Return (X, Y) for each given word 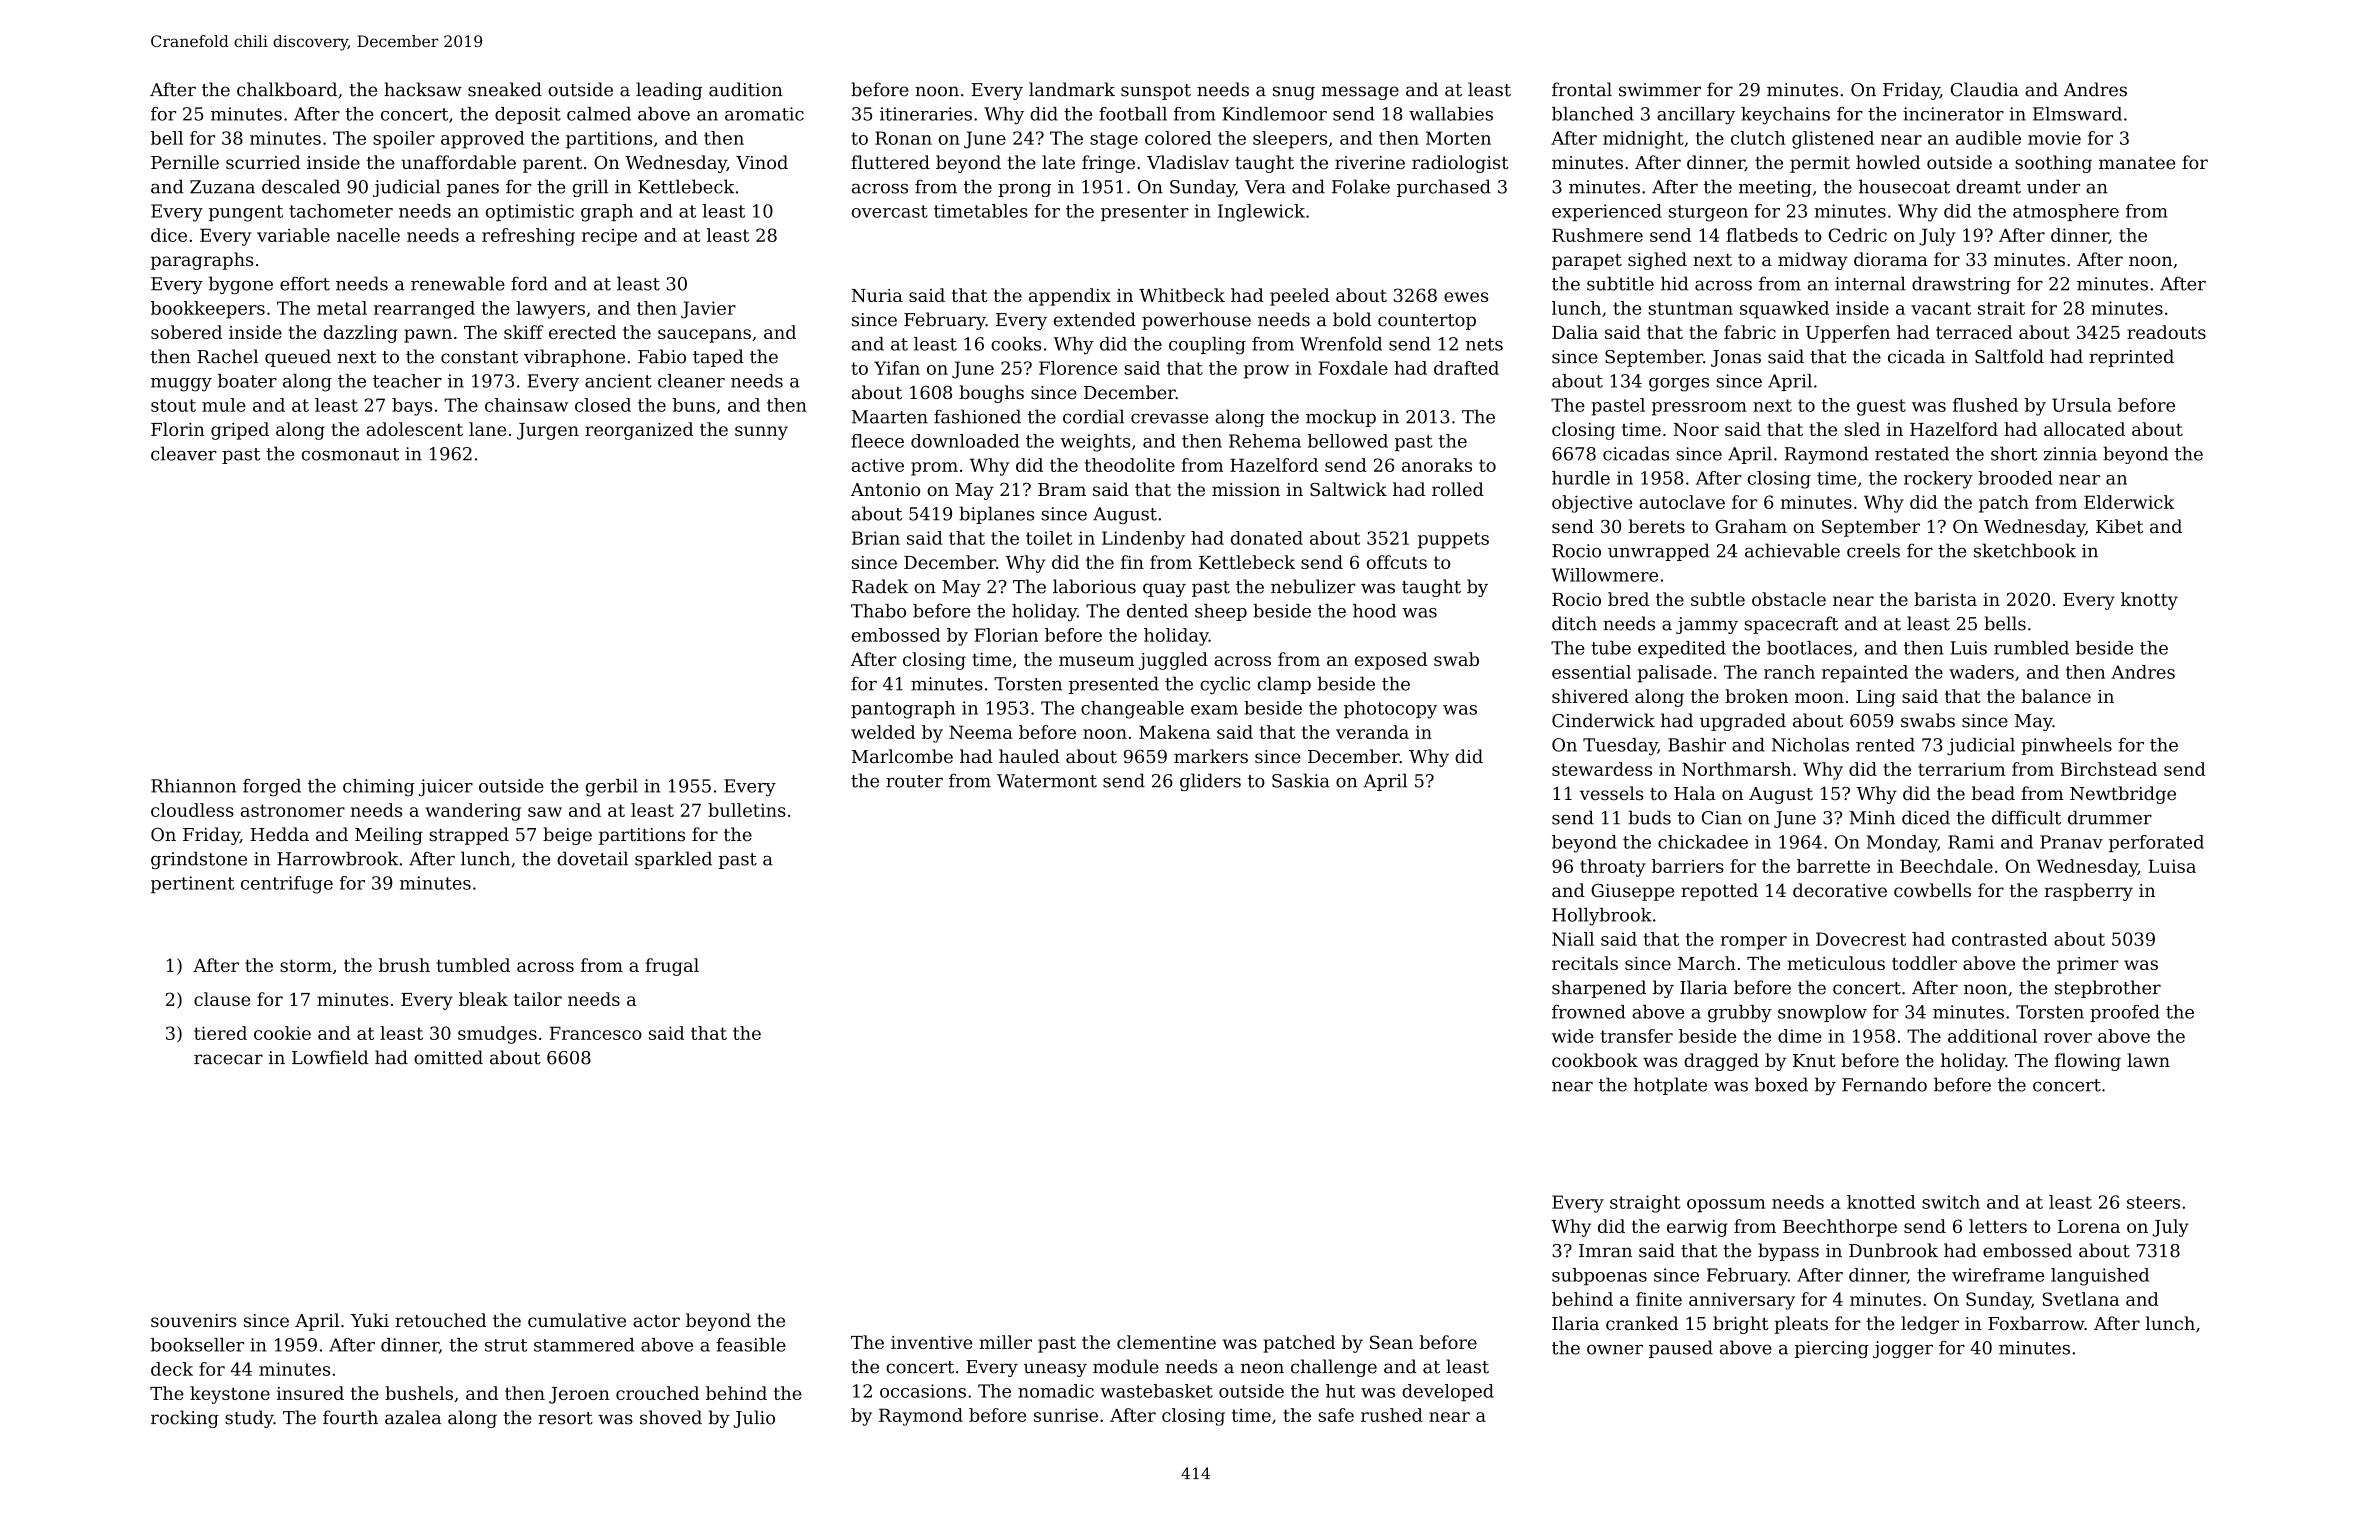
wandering (473, 812)
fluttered (890, 162)
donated (1267, 538)
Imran (1605, 1251)
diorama (1891, 259)
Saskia (1301, 780)
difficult (2026, 817)
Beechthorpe (1840, 1228)
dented (1157, 611)
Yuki (370, 1320)
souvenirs (193, 1320)
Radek (880, 586)
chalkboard (287, 89)
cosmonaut (350, 454)
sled (1862, 429)
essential (1591, 672)
